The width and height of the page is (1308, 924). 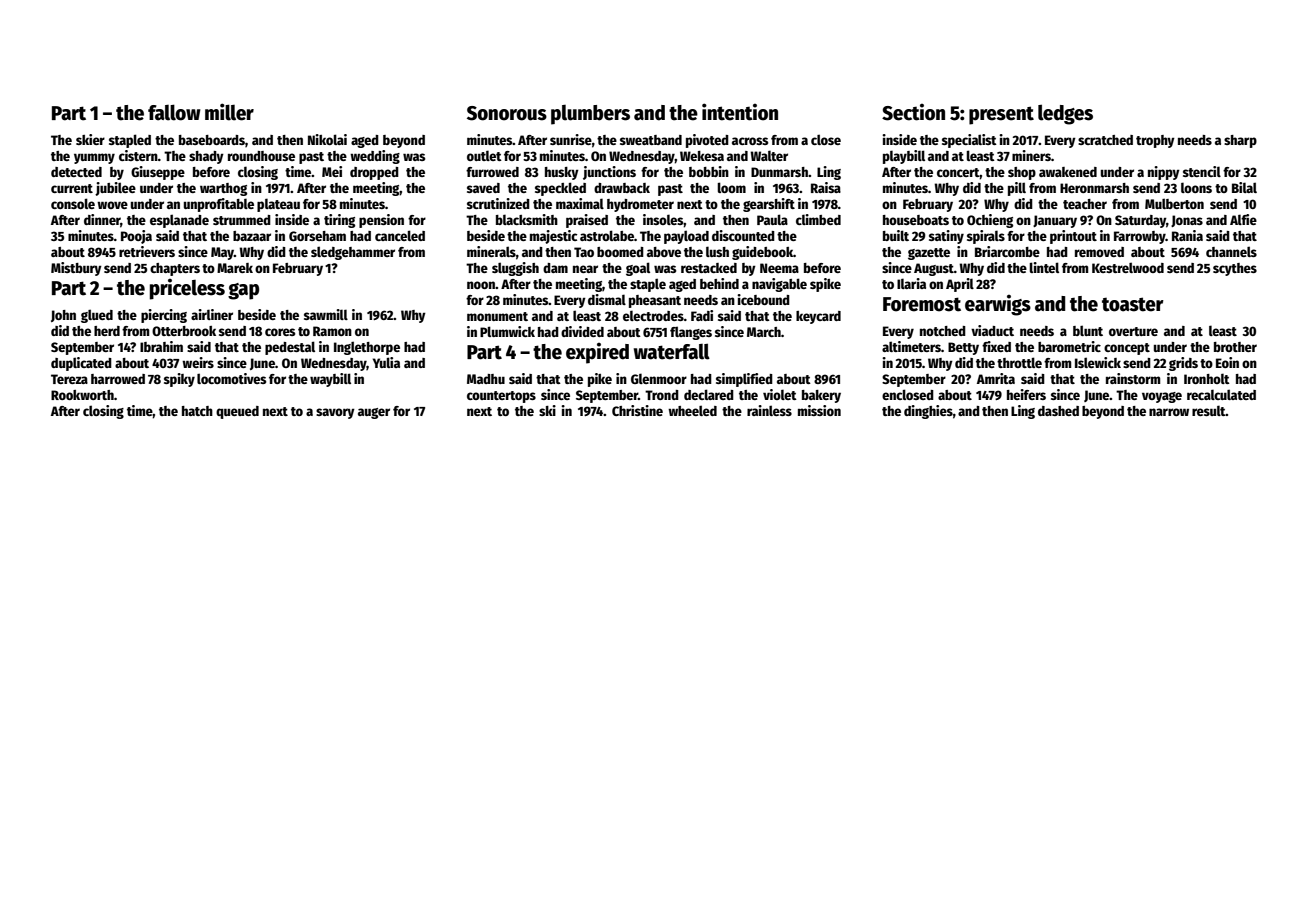 I want to click on Mulberton, so click(x=1174, y=203).
